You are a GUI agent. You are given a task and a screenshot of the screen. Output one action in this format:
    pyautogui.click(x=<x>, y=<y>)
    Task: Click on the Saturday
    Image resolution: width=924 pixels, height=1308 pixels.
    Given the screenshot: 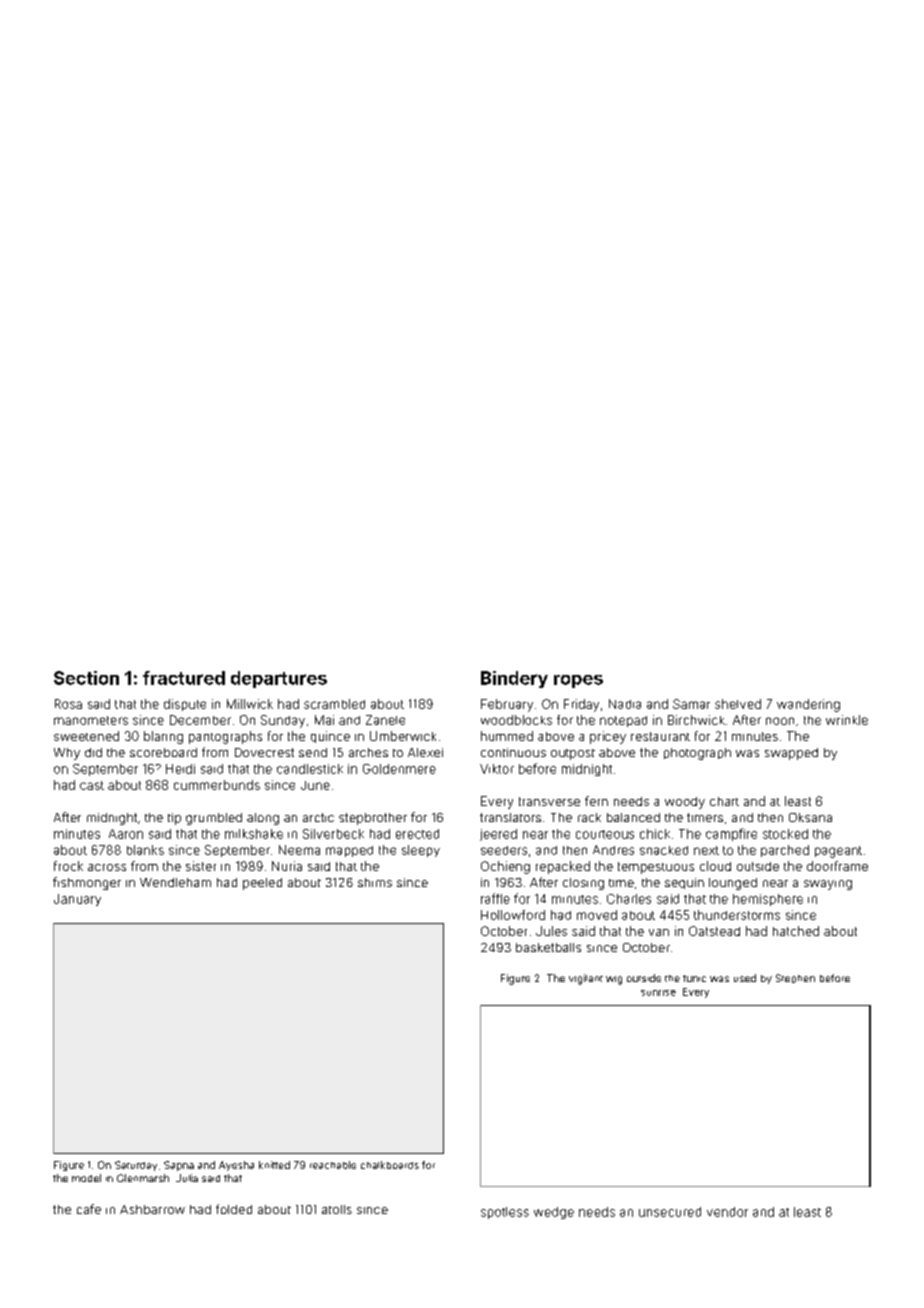 What is the action you would take?
    pyautogui.click(x=136, y=1166)
